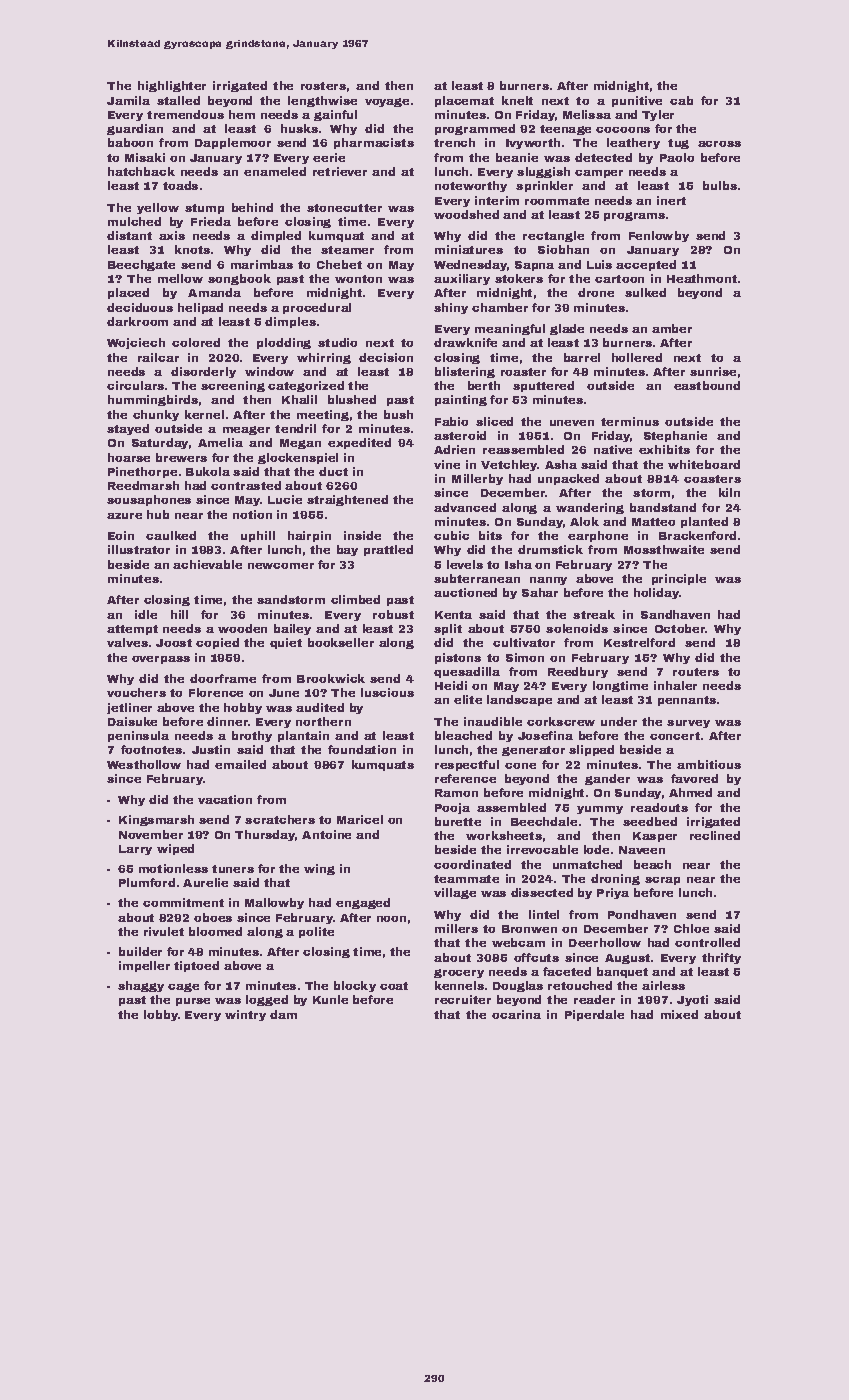  What do you see at coordinates (469, 249) in the document?
I see `miniatures` at bounding box center [469, 249].
